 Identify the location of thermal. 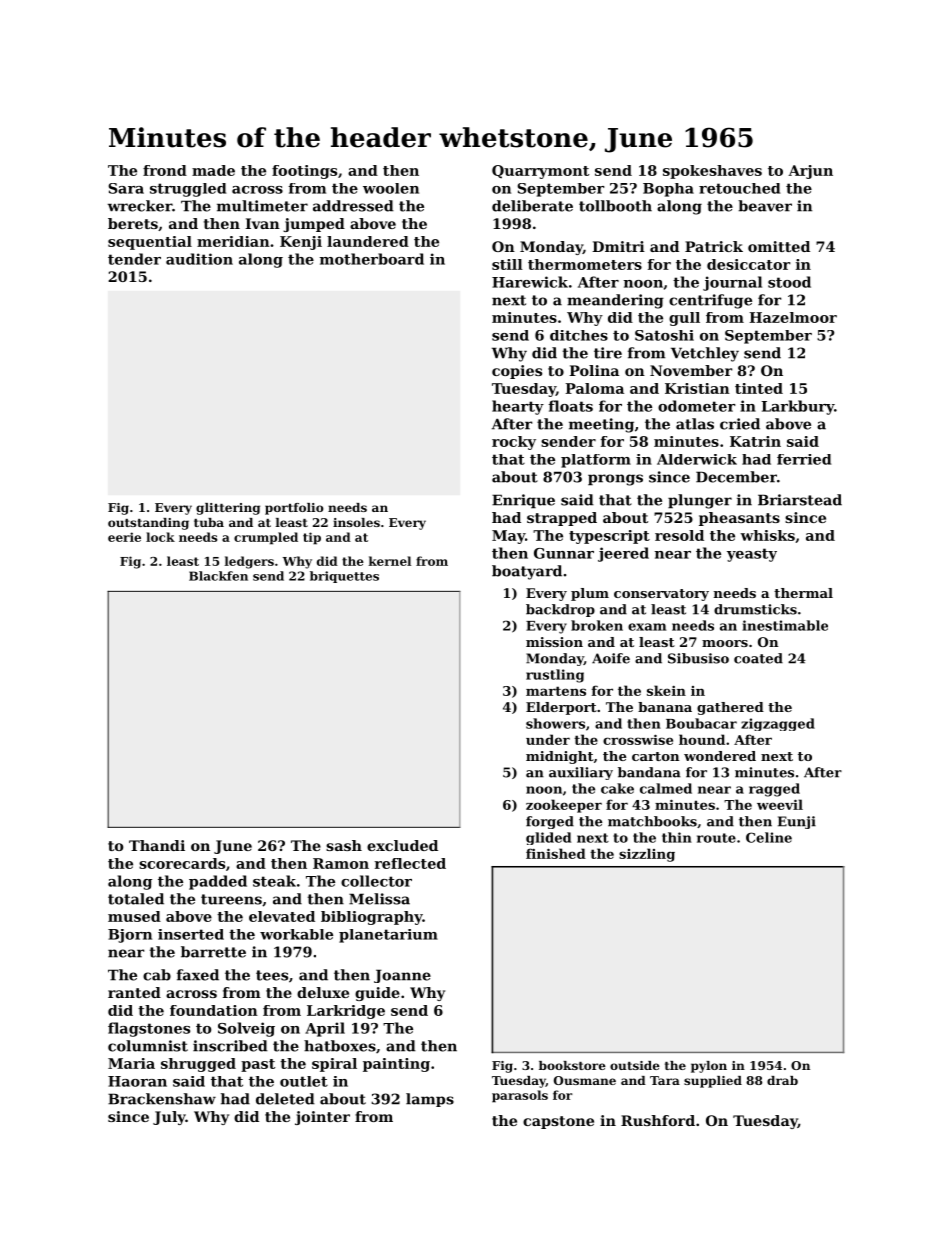
(803, 593).
